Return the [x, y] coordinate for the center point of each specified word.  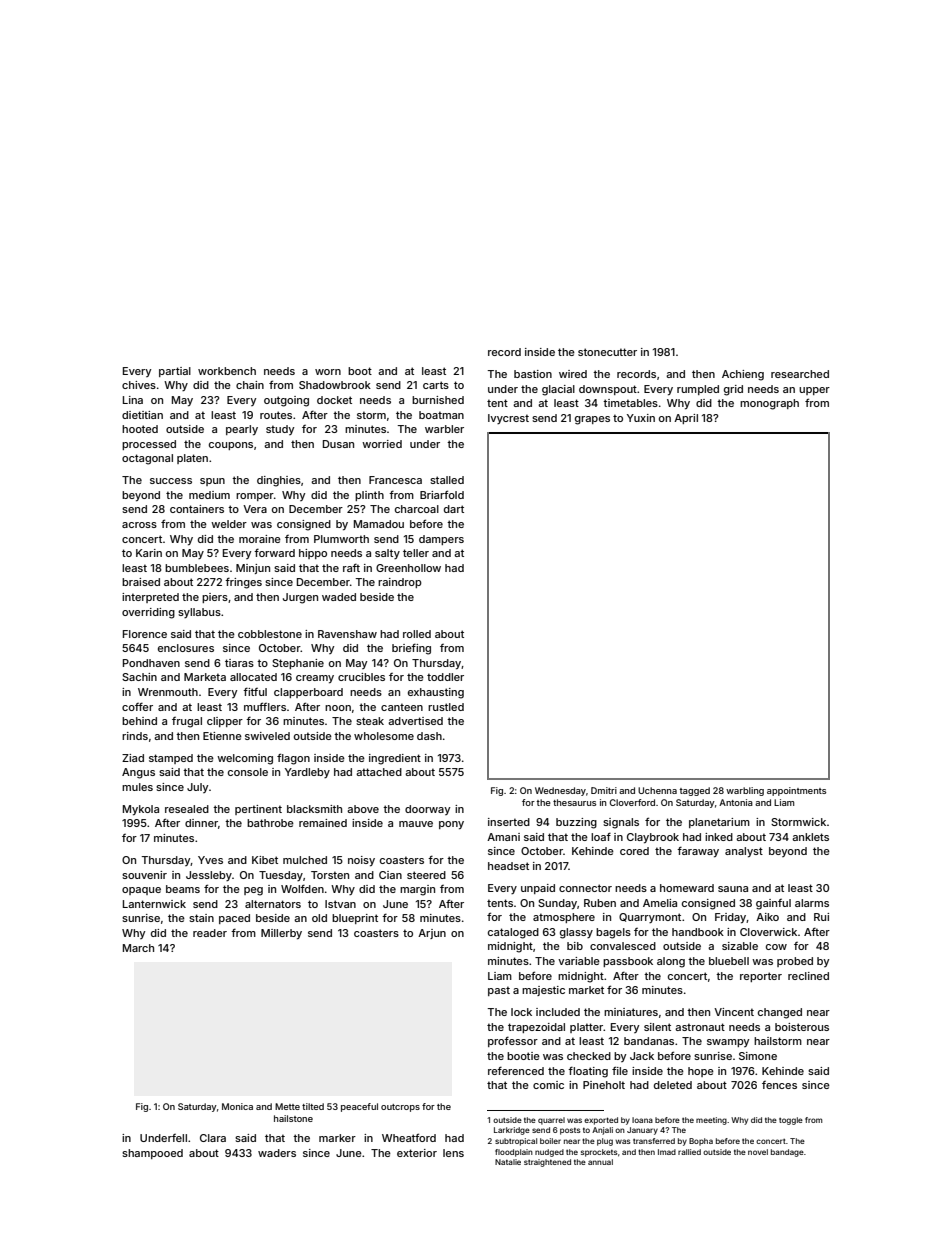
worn [328, 372]
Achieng [743, 375]
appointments [796, 791]
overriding [148, 613]
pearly [242, 430]
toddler [445, 677]
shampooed [152, 1154]
